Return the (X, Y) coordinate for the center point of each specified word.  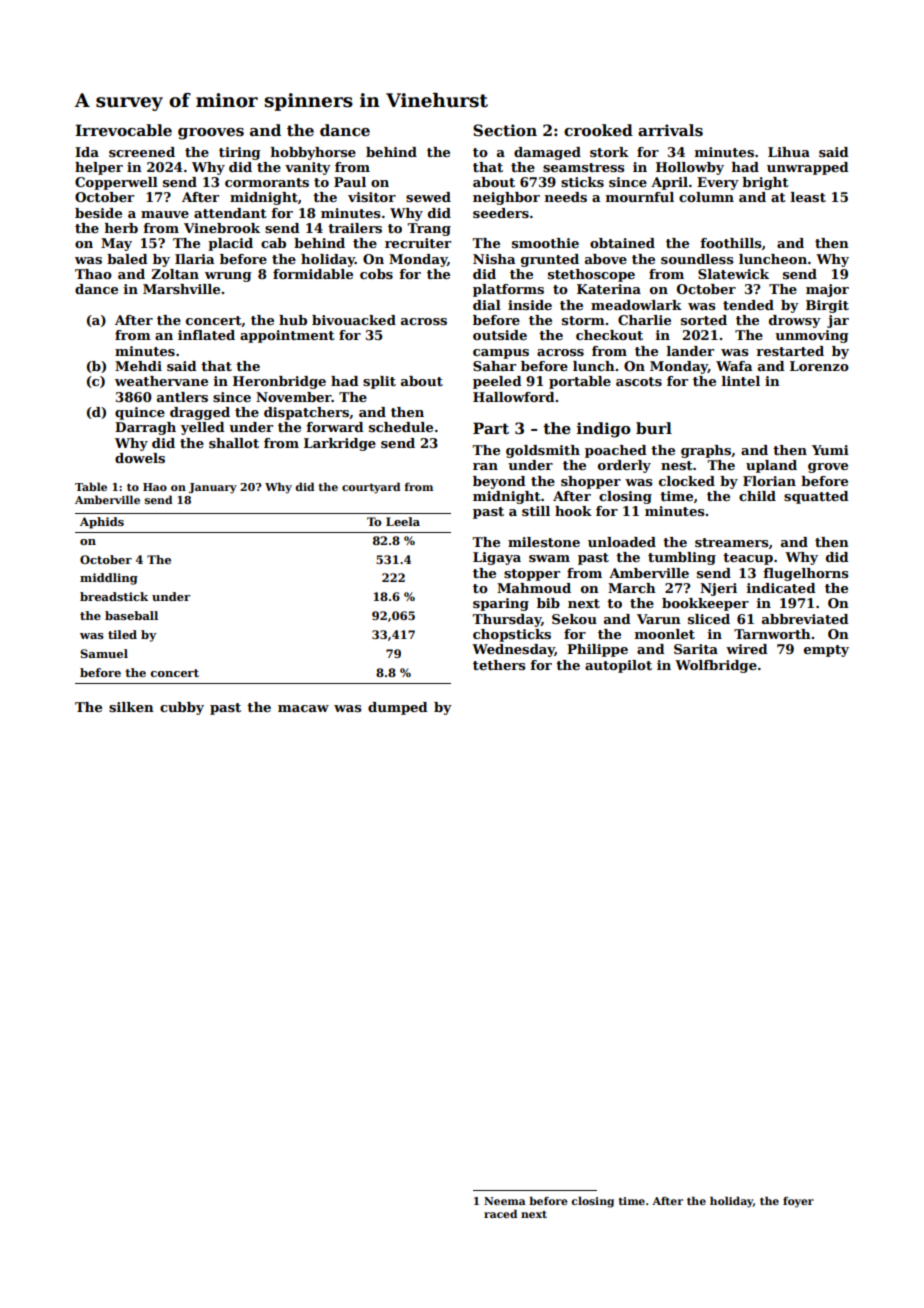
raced (500, 1214)
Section (505, 130)
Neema (505, 1201)
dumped (398, 708)
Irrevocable (123, 130)
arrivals (670, 130)
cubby (182, 708)
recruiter (418, 243)
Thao (93, 274)
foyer (798, 1202)
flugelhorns (805, 574)
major (827, 290)
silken (131, 707)
